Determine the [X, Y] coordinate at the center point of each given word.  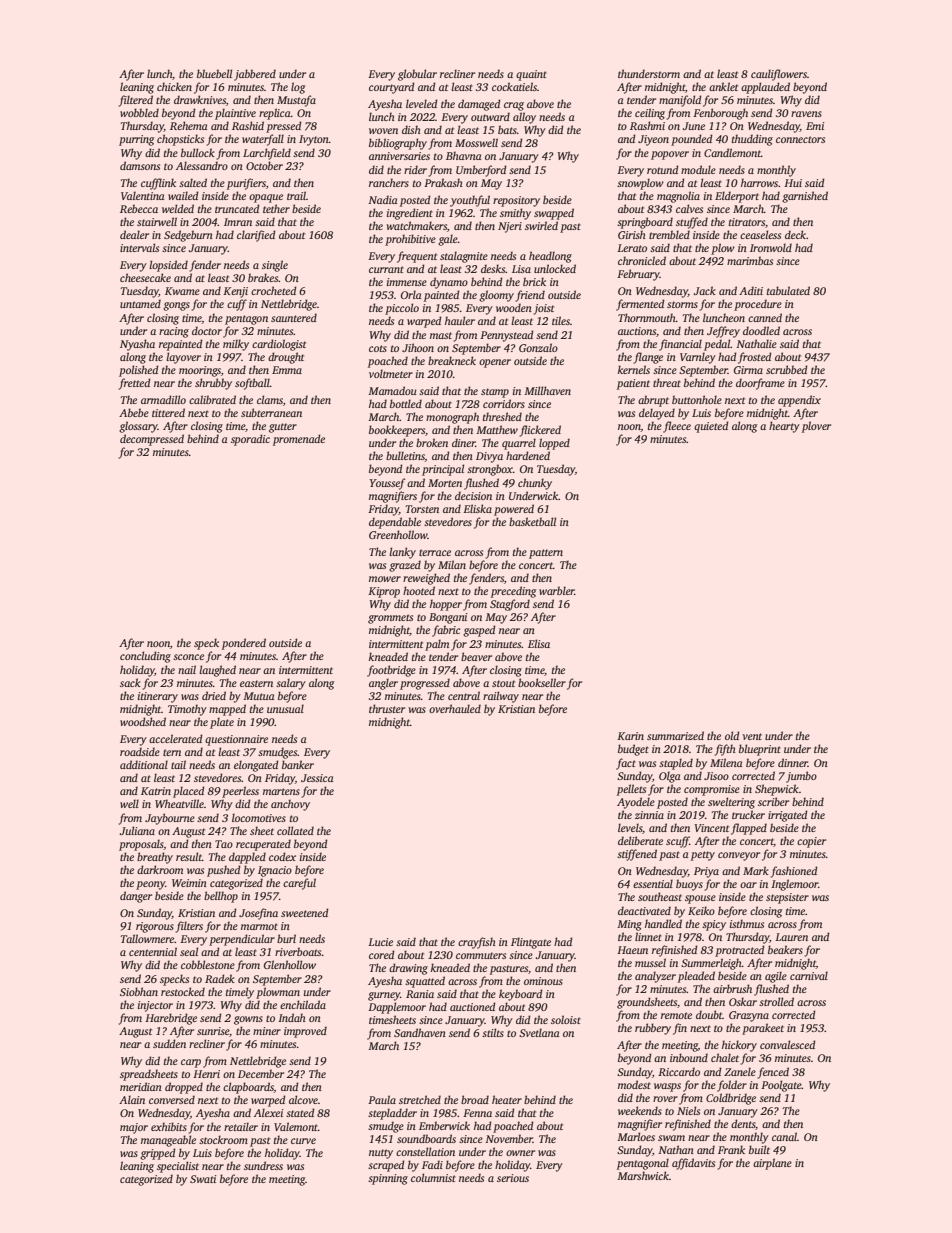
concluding [145, 657]
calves [689, 208]
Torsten [422, 509]
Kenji [235, 292]
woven [383, 131]
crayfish [477, 943]
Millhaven [547, 390]
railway [501, 697]
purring [136, 140]
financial [680, 345]
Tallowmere [147, 938]
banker [298, 764]
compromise [712, 790]
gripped [158, 1154]
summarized [675, 735]
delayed [657, 414]
